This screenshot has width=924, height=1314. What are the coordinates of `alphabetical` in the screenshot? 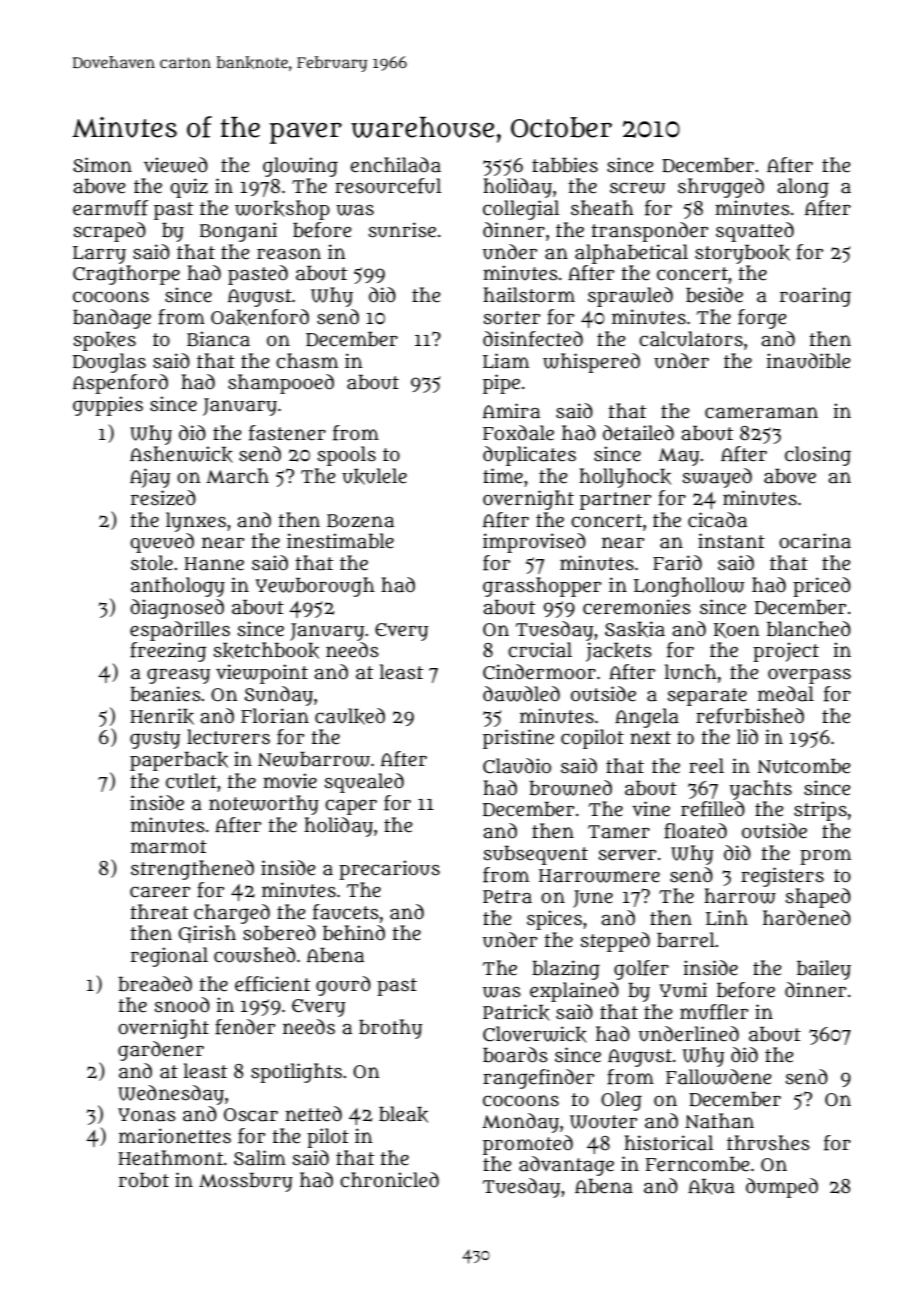 It's located at (631, 254).
